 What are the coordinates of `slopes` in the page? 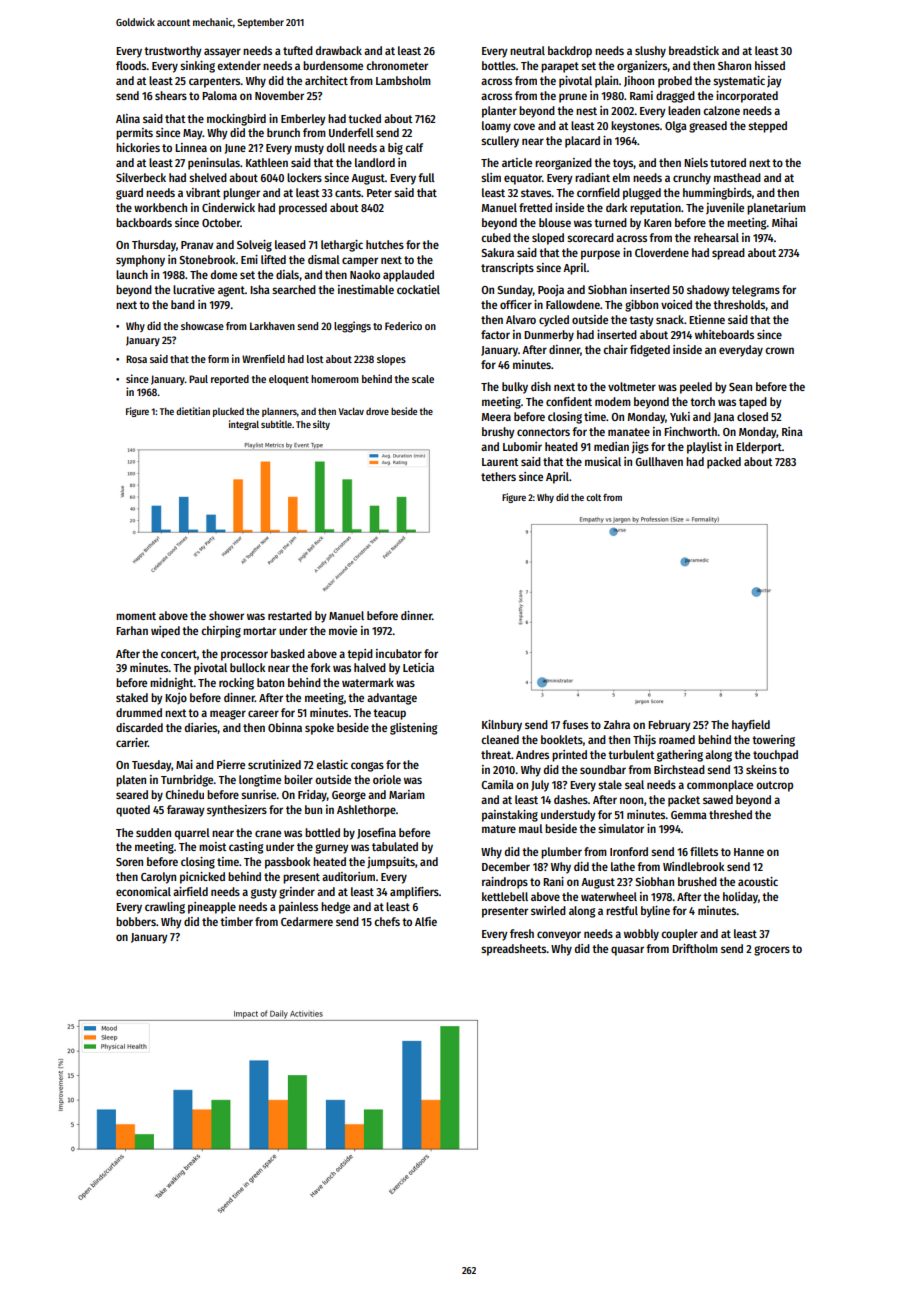 It's located at (391, 360).
